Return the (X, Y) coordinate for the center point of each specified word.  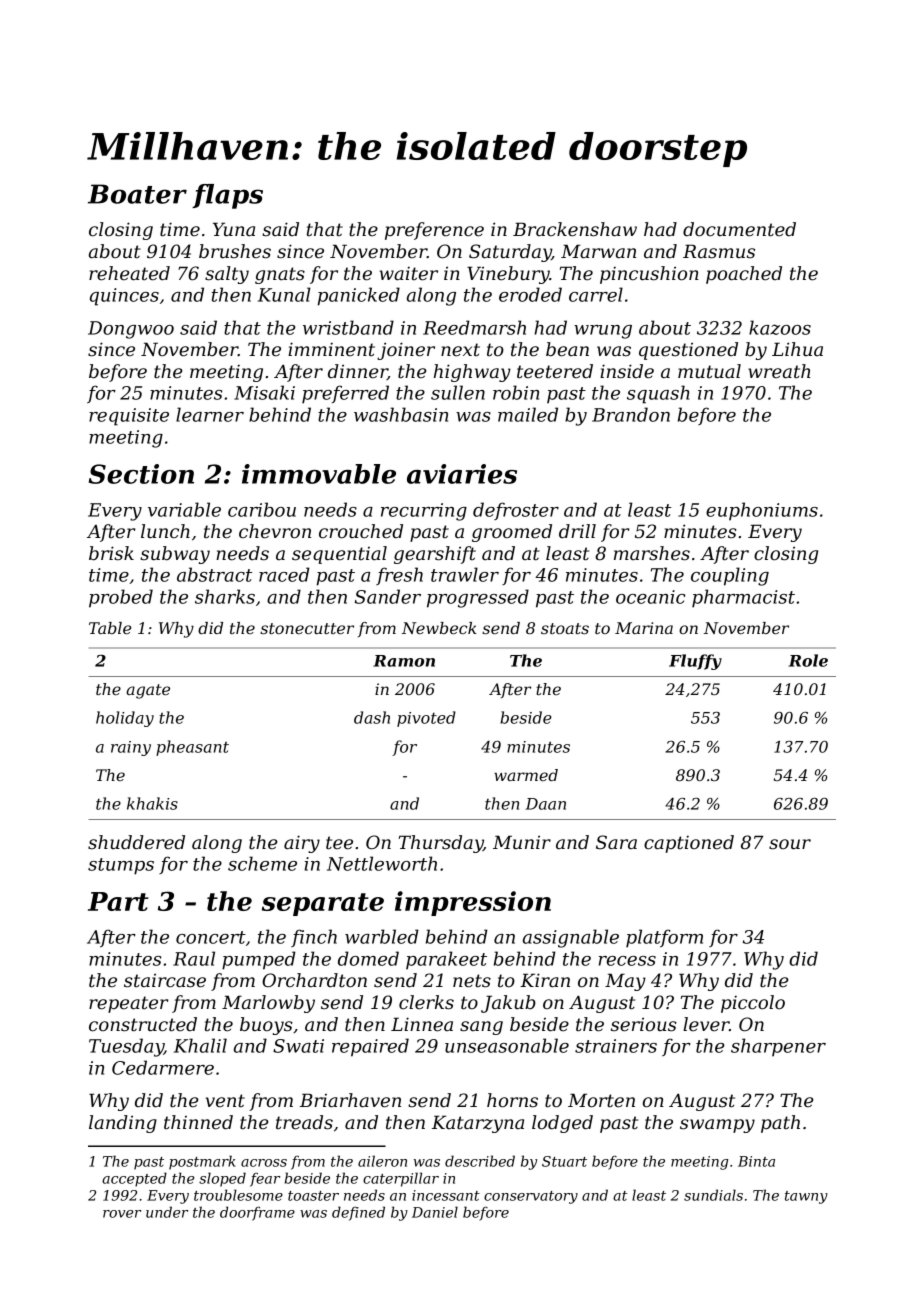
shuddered (136, 842)
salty (227, 275)
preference (434, 231)
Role (808, 660)
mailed (528, 414)
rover (122, 1214)
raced (284, 574)
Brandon (631, 414)
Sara (616, 842)
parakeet (446, 960)
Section (141, 474)
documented (739, 229)
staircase (165, 980)
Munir (522, 842)
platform (664, 938)
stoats (565, 628)
